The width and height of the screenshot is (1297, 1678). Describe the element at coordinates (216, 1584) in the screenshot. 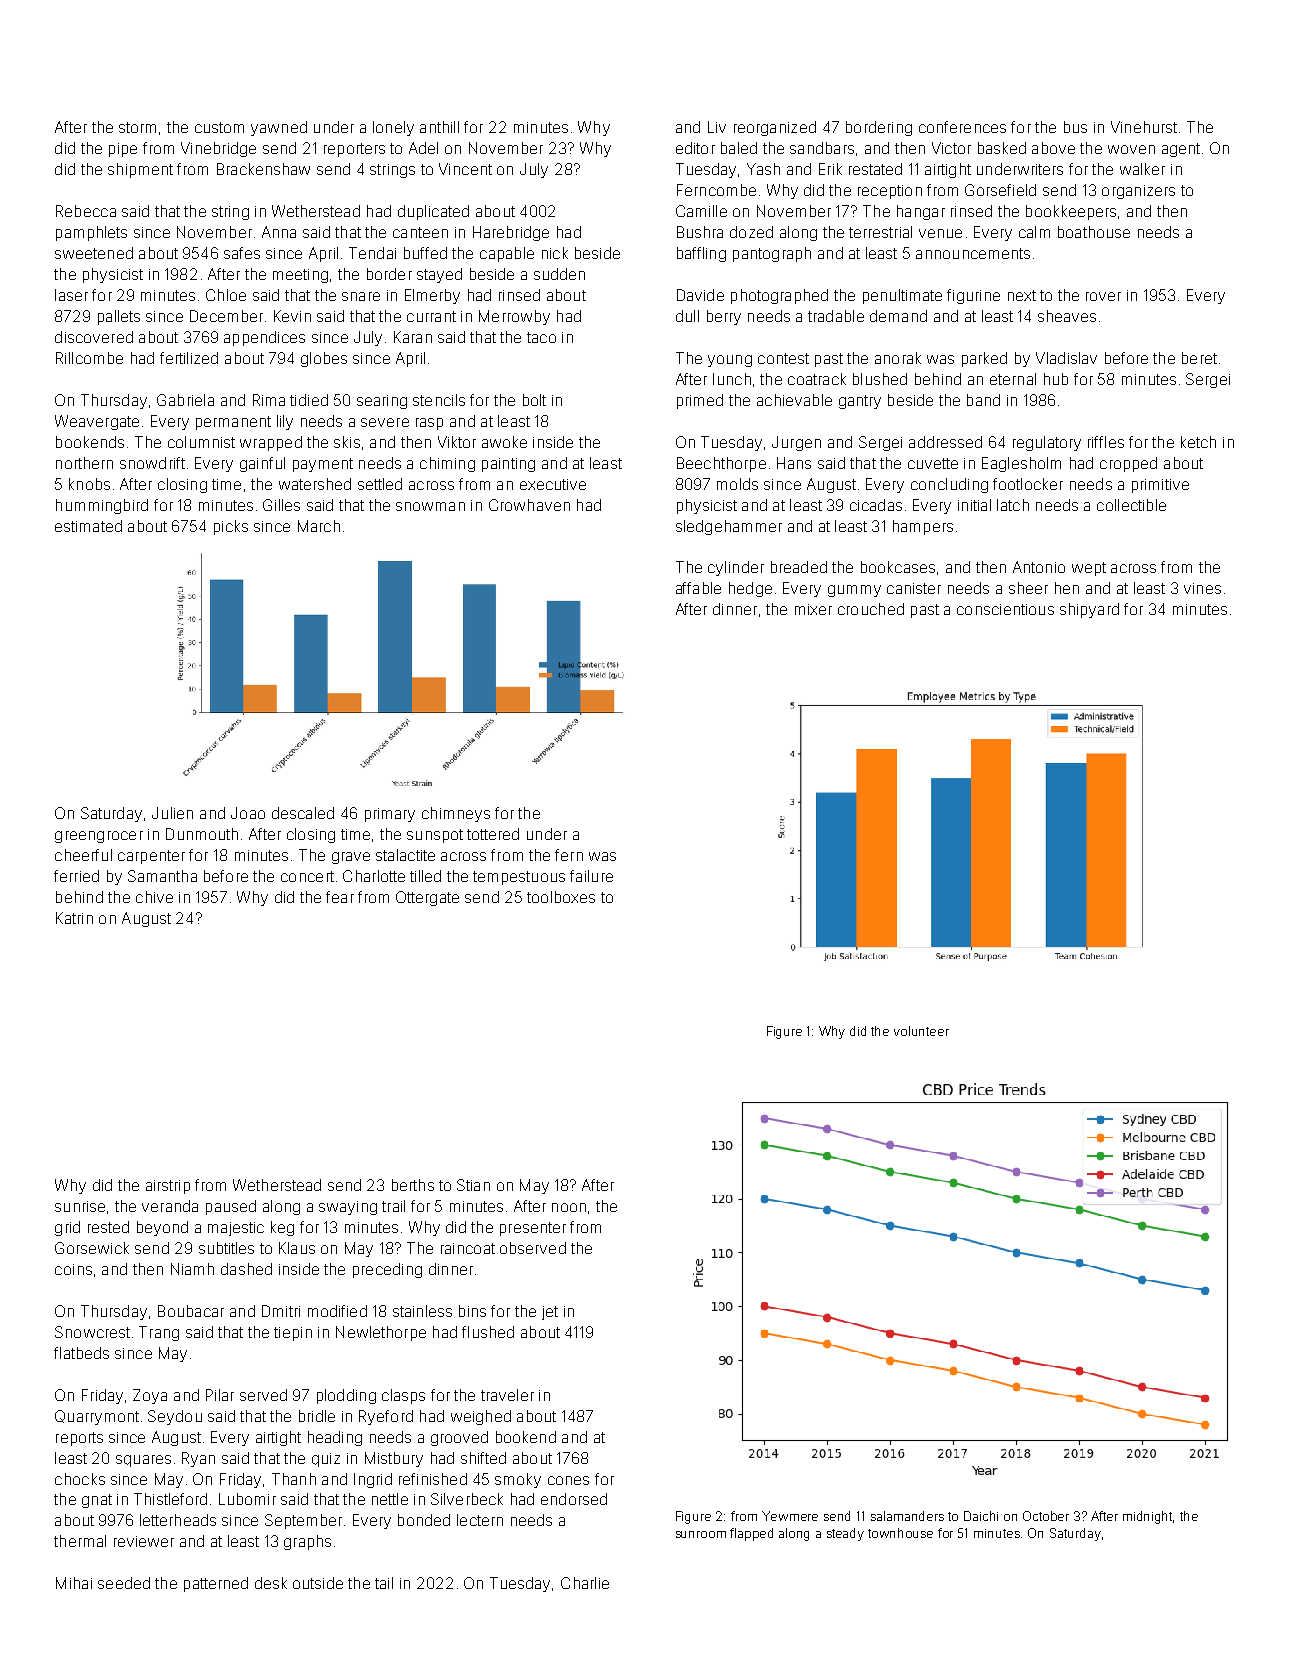

I see `patterned` at that location.
